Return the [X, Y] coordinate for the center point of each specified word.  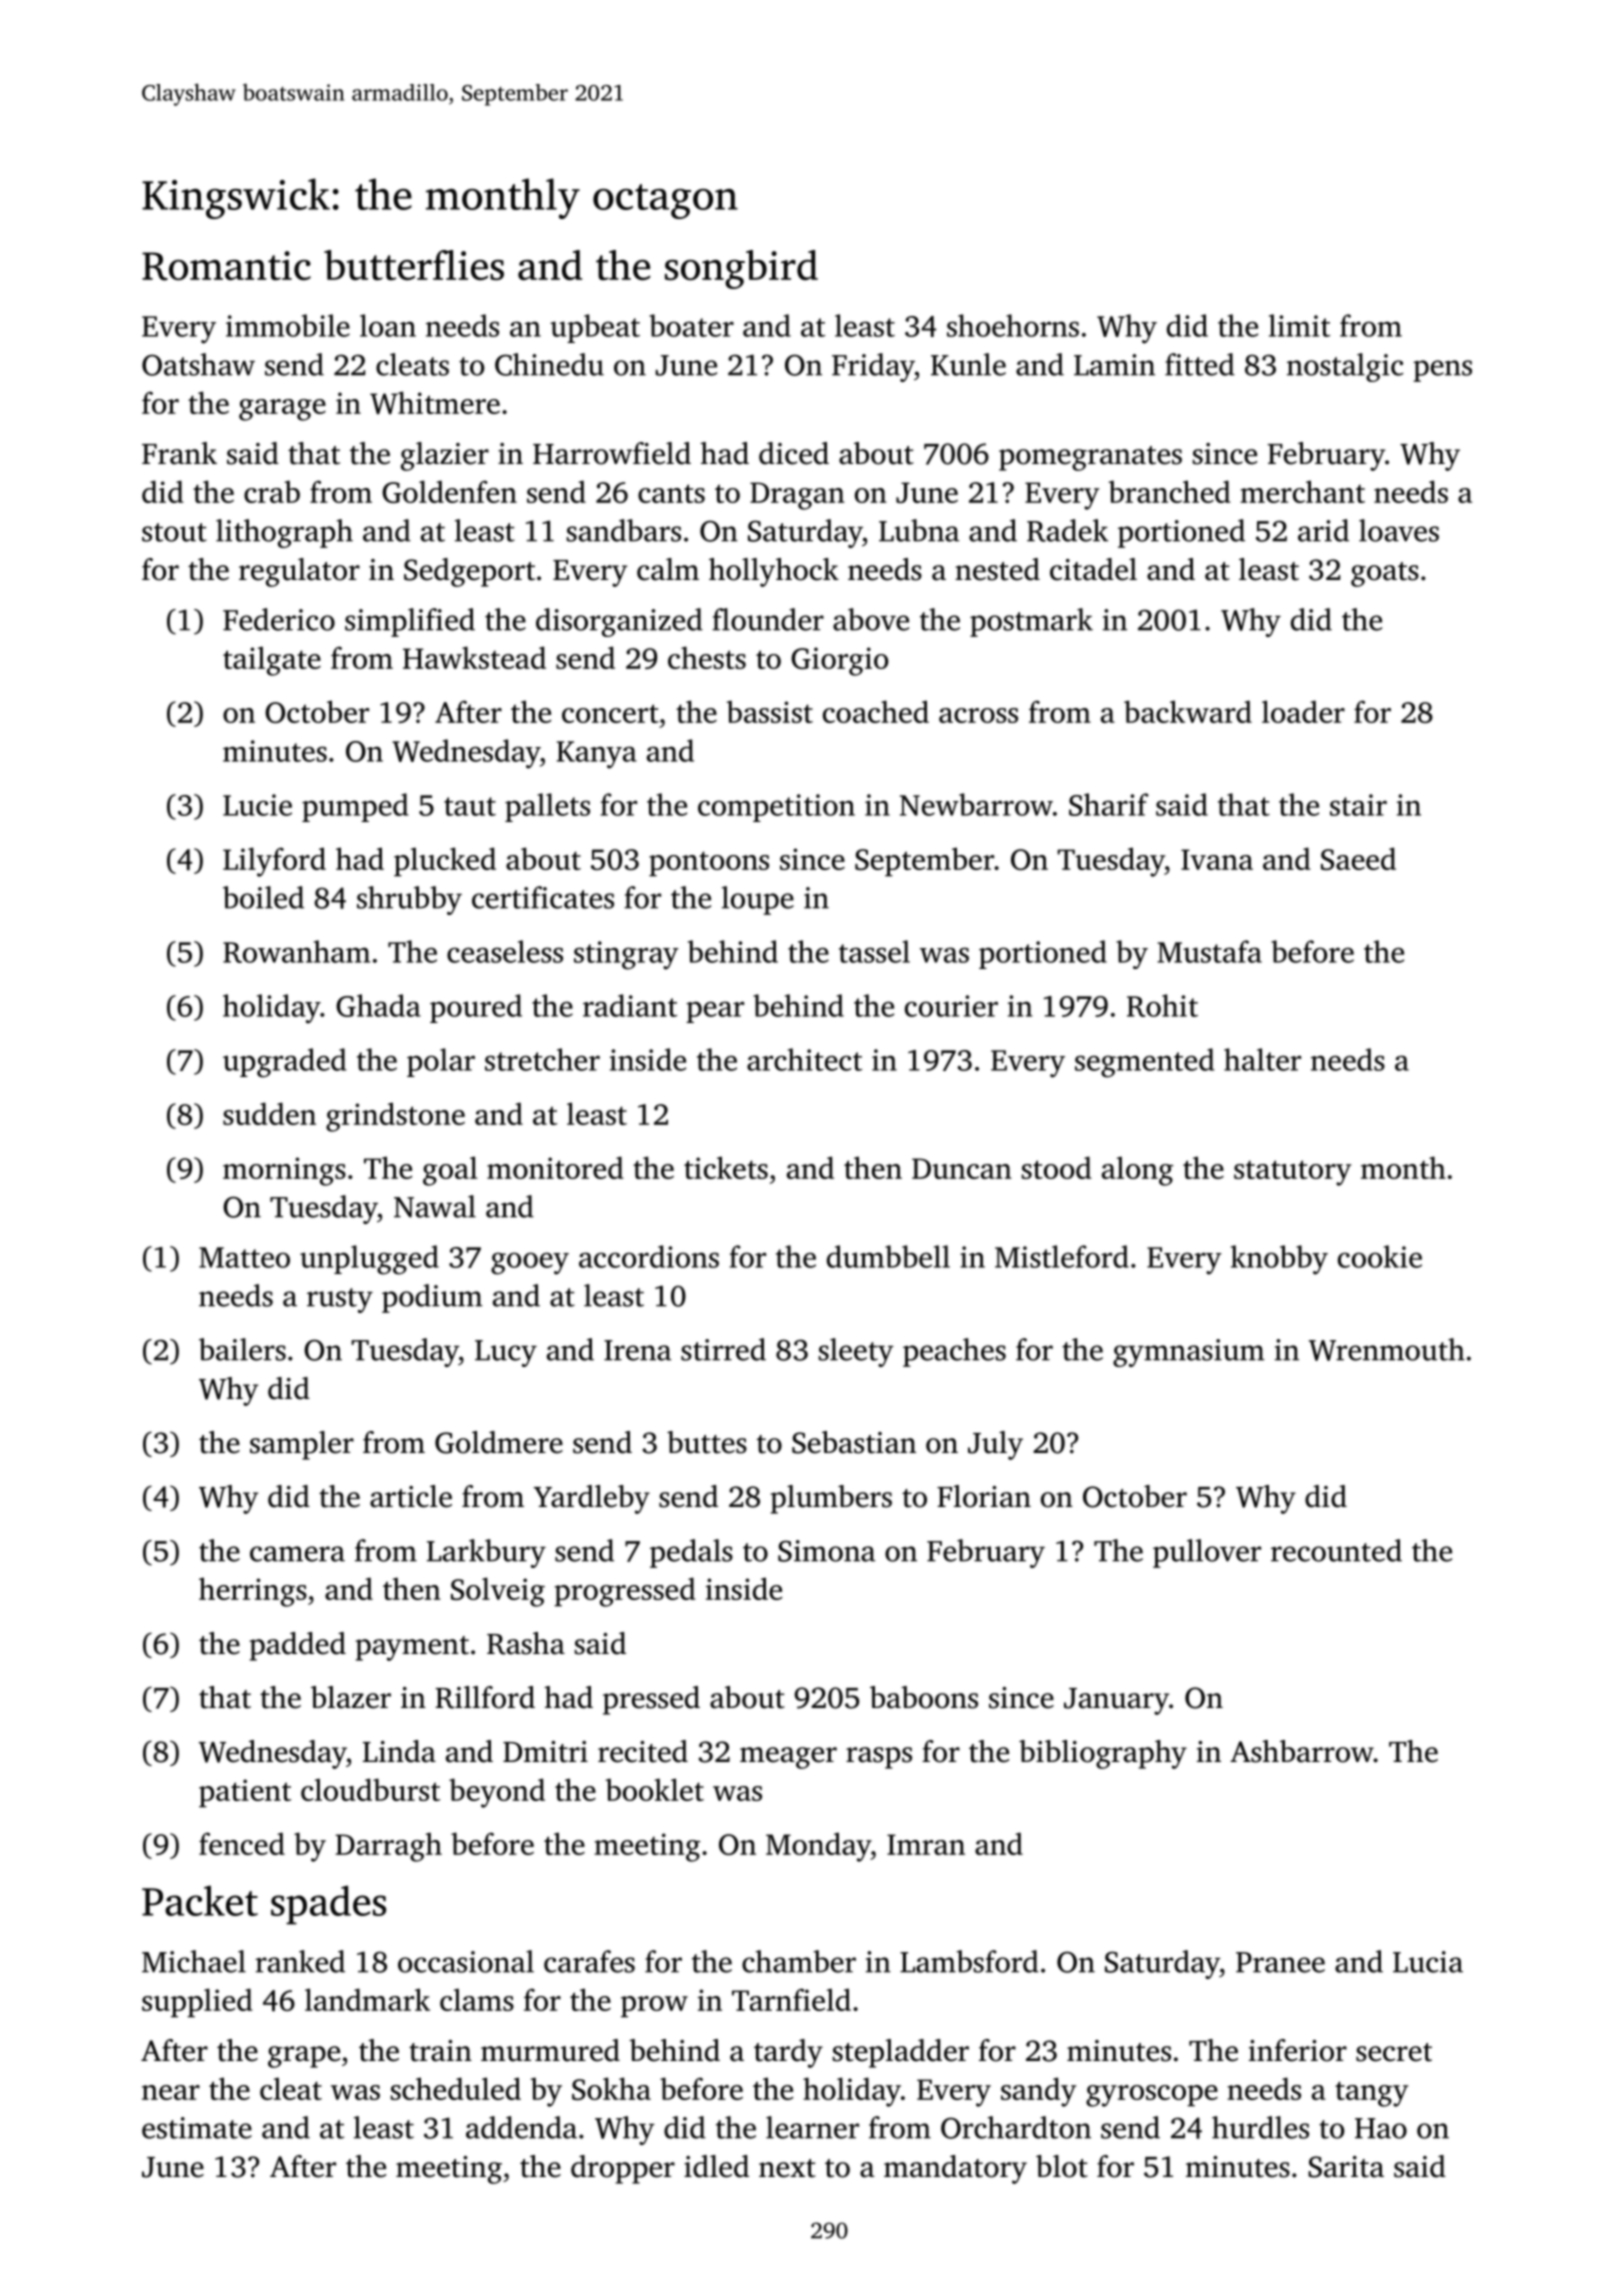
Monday [818, 1847]
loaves [1399, 530]
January [1116, 1701]
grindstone [395, 1117]
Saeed [1358, 858]
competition [776, 808]
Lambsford [969, 1961]
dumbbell [888, 1256]
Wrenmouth [1387, 1349]
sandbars [624, 530]
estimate [197, 2128]
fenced [242, 1843]
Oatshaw [198, 364]
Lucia [1428, 1962]
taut [470, 806]
